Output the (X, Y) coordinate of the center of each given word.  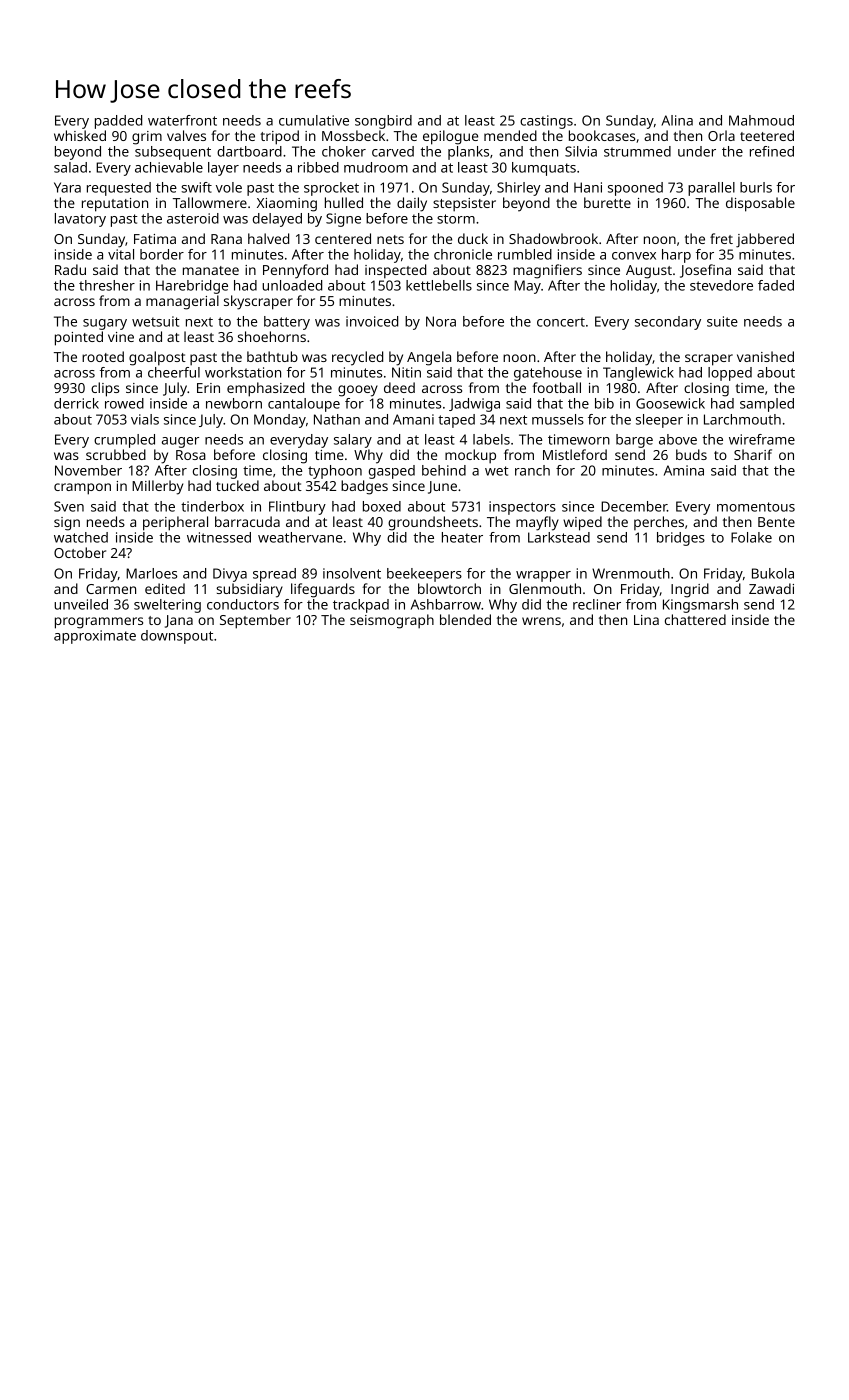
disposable (760, 204)
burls (756, 187)
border (162, 254)
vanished (765, 356)
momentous (756, 507)
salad (70, 167)
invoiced (372, 321)
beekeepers (424, 575)
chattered (695, 619)
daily (412, 204)
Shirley (519, 189)
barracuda (247, 521)
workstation (243, 372)
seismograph (392, 621)
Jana (179, 621)
